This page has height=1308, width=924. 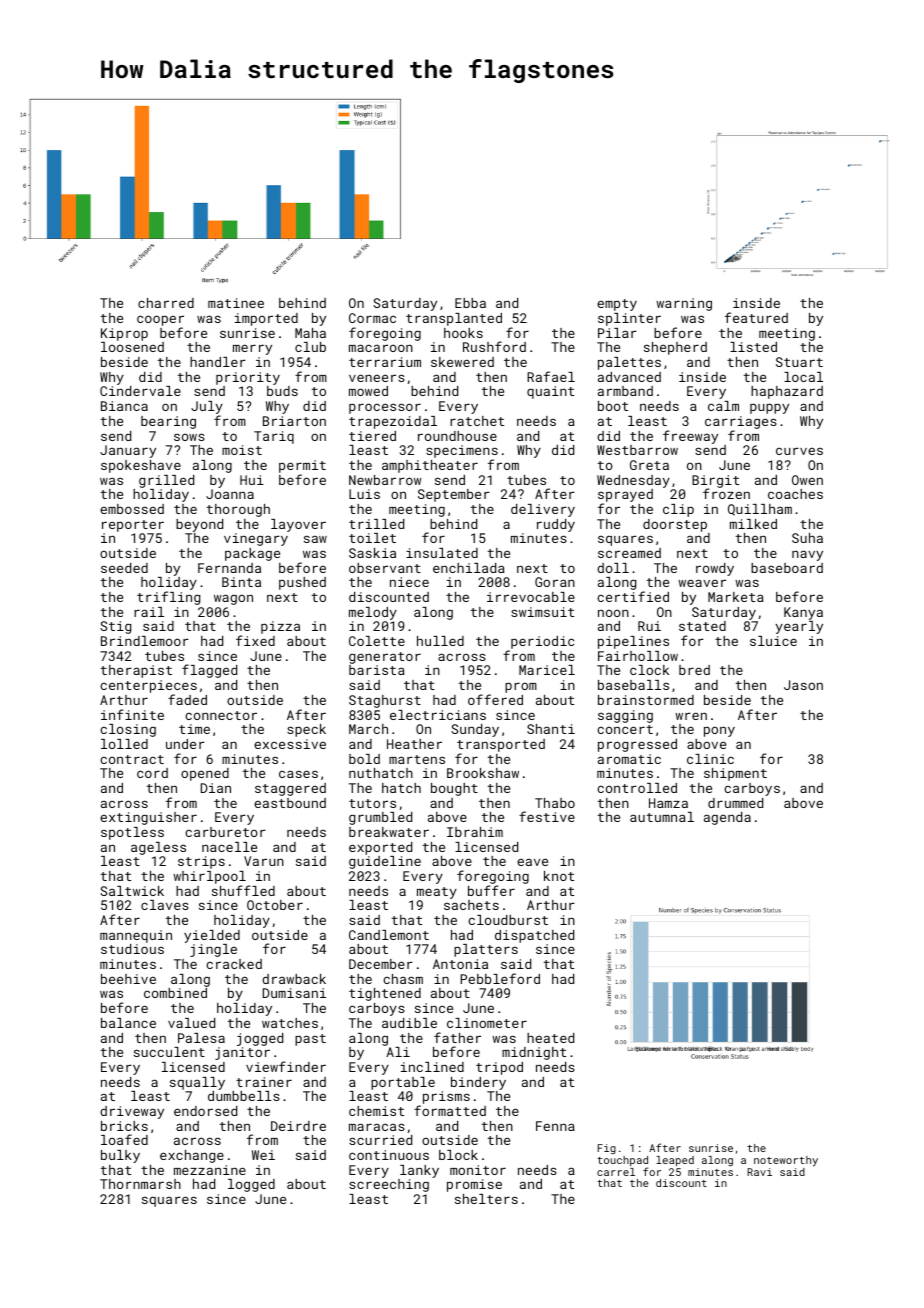 What do you see at coordinates (136, 671) in the page?
I see `therapist` at bounding box center [136, 671].
